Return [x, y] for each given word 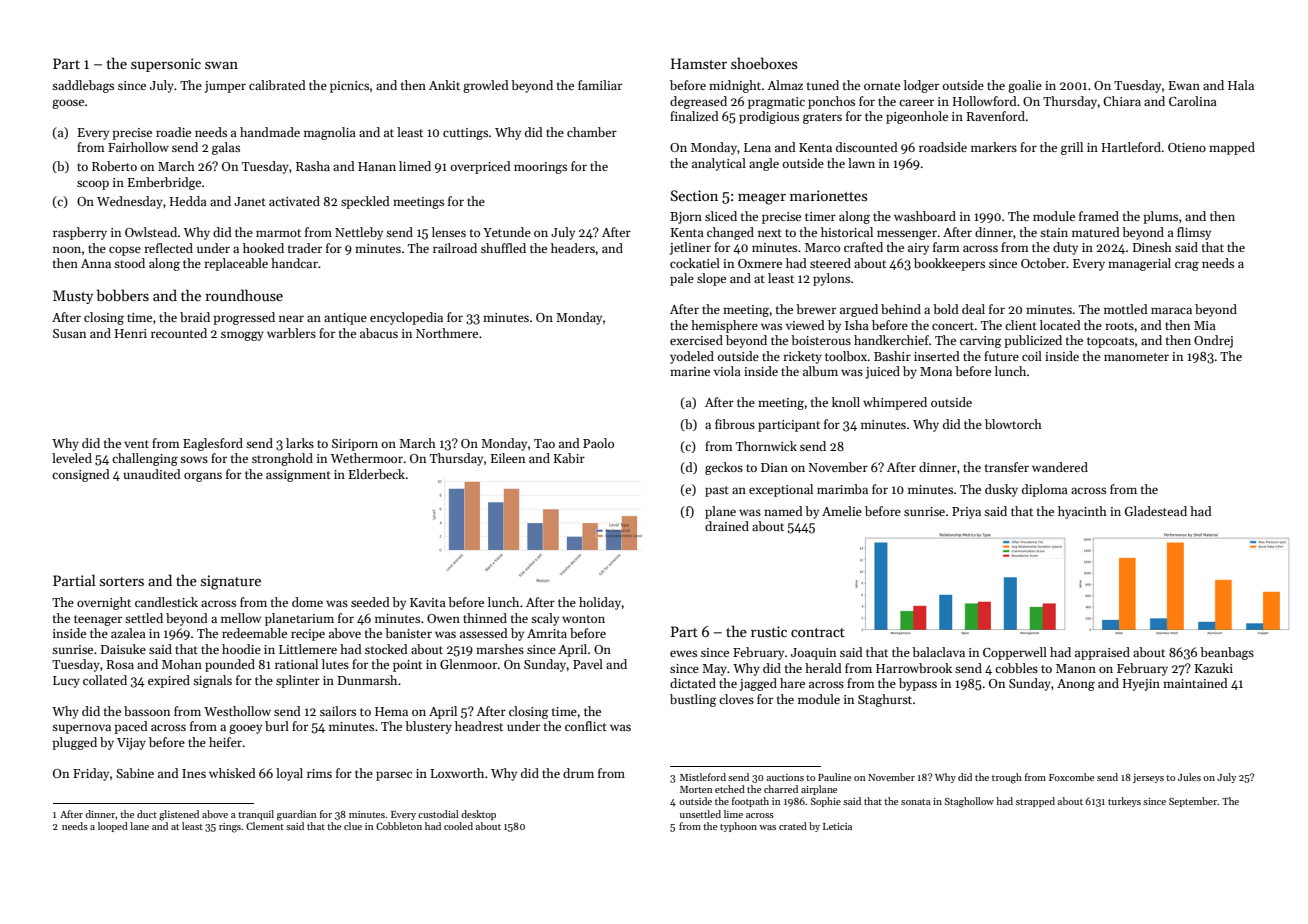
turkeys [1124, 802]
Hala [1241, 85]
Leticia [837, 826]
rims [319, 773]
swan [221, 65]
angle [764, 164]
